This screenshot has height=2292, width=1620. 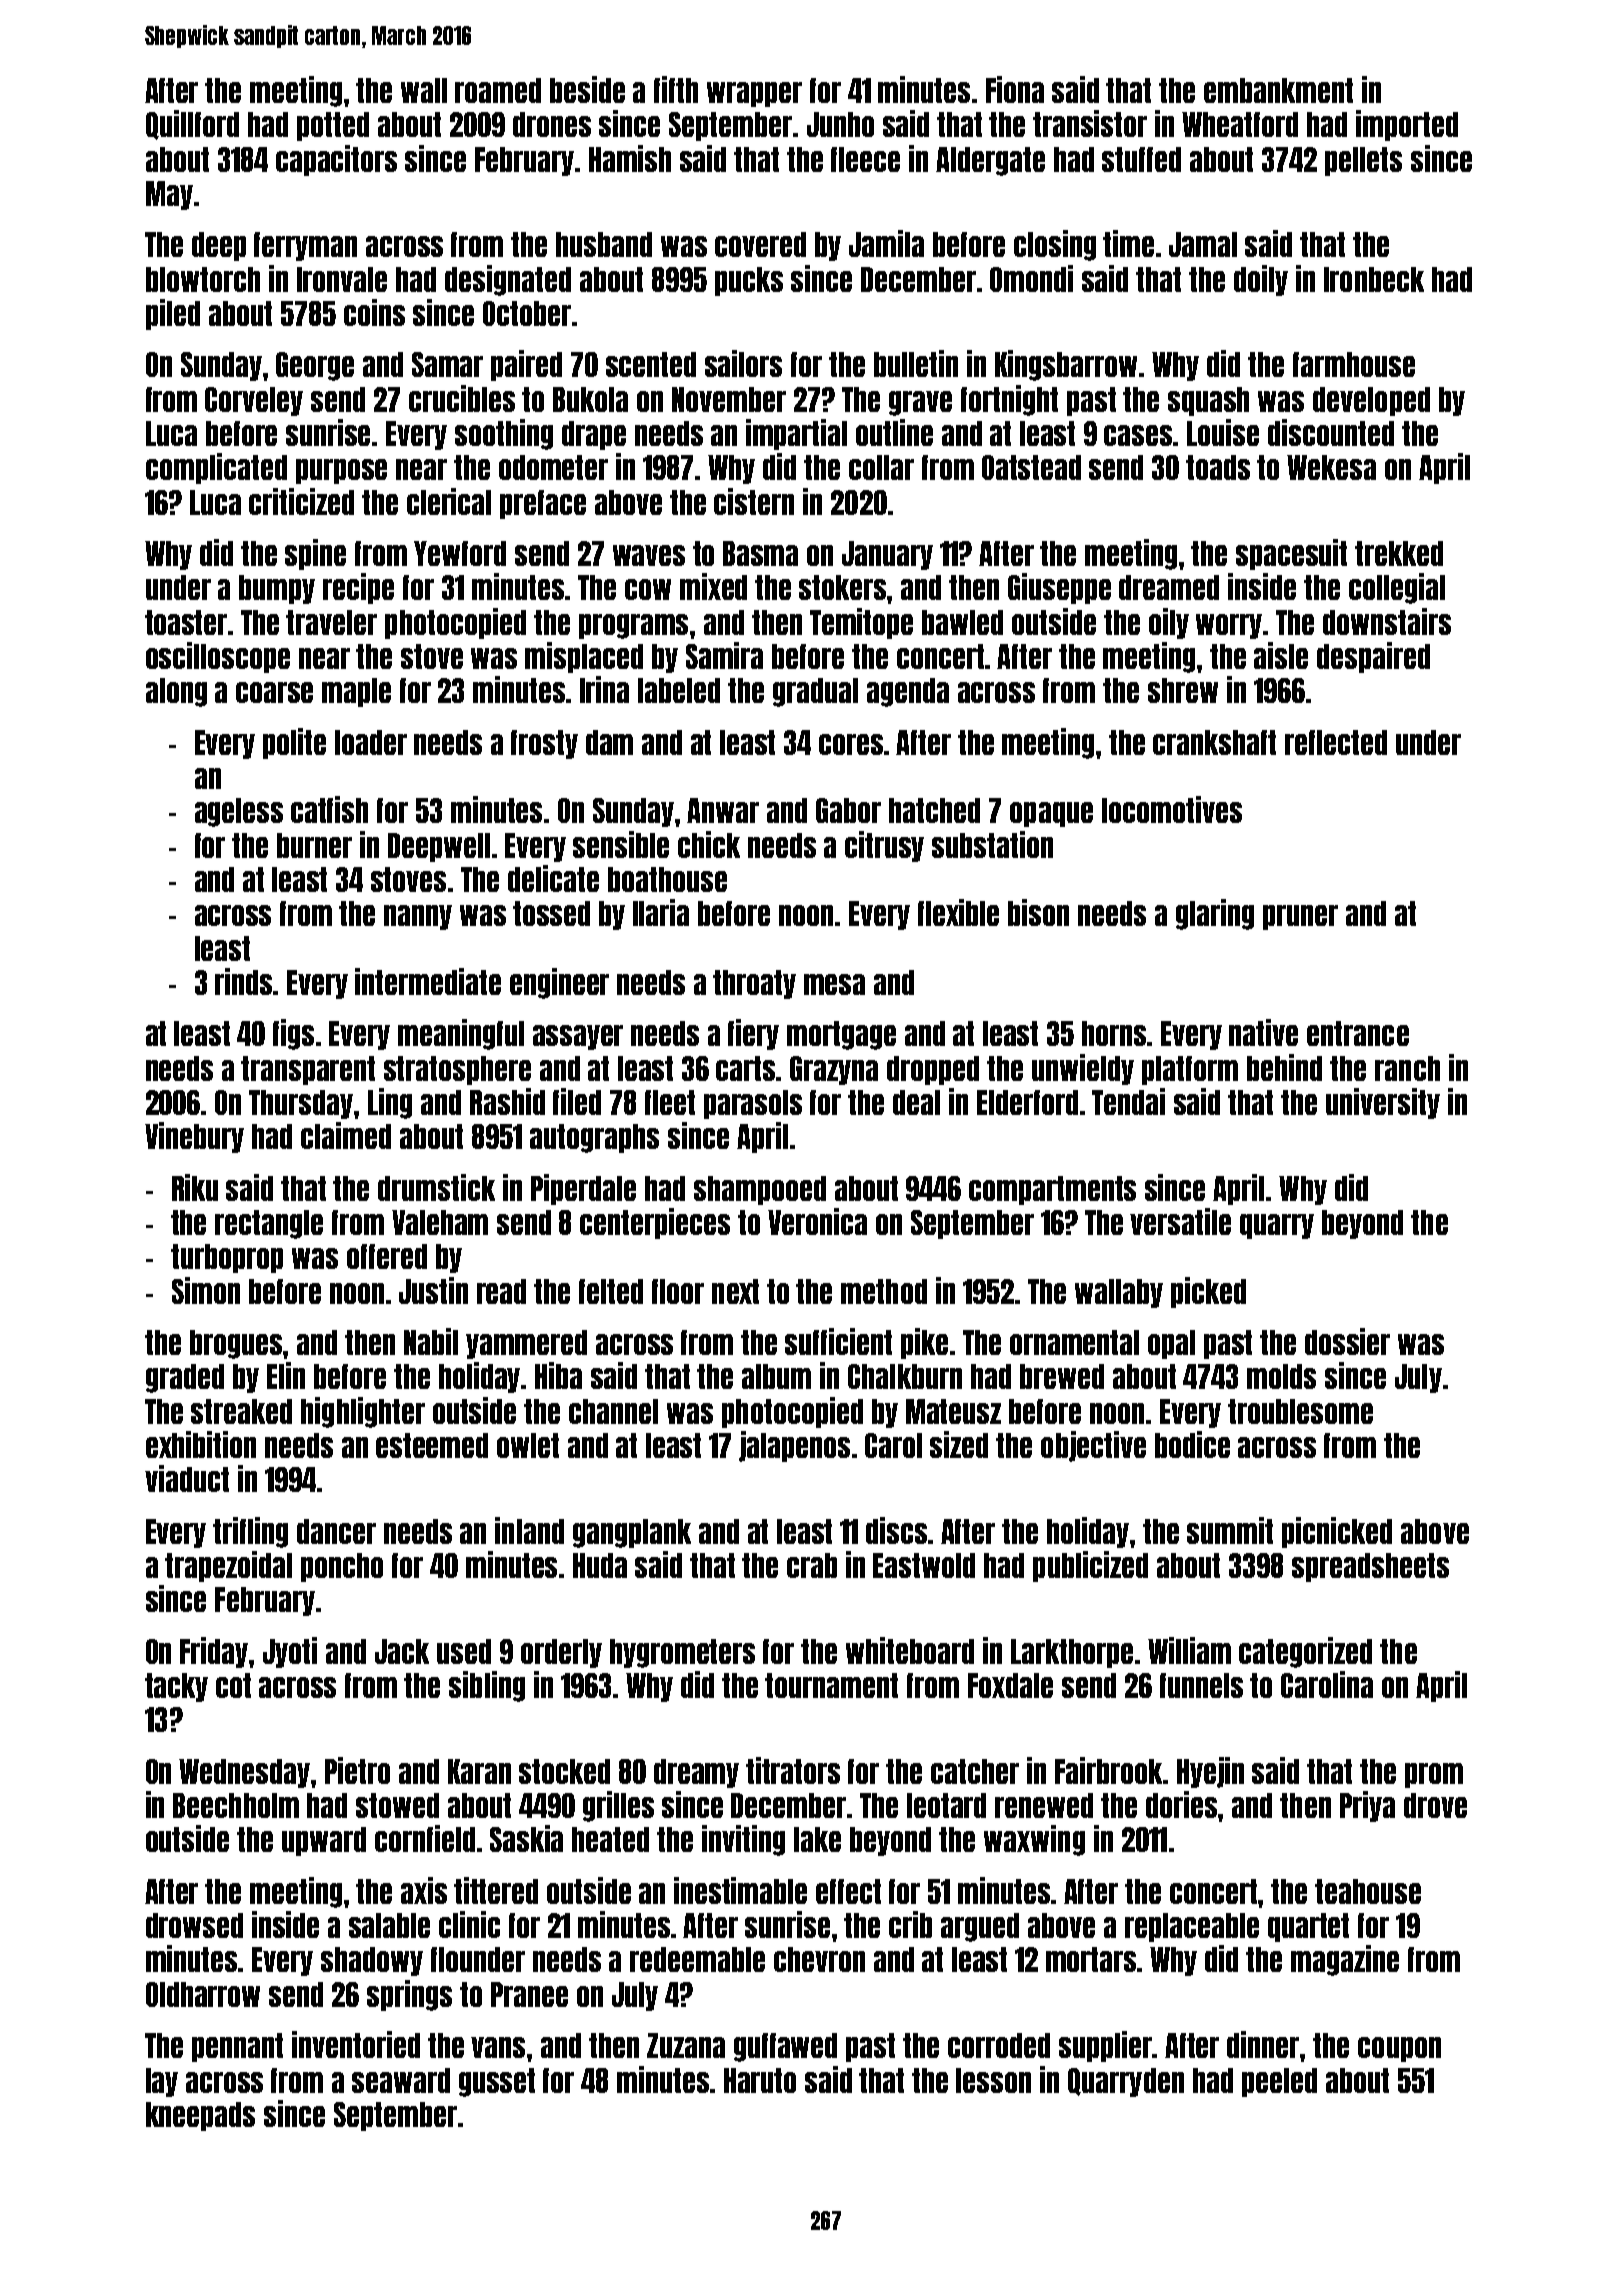 What do you see at coordinates (840, 124) in the screenshot?
I see `Junho` at bounding box center [840, 124].
